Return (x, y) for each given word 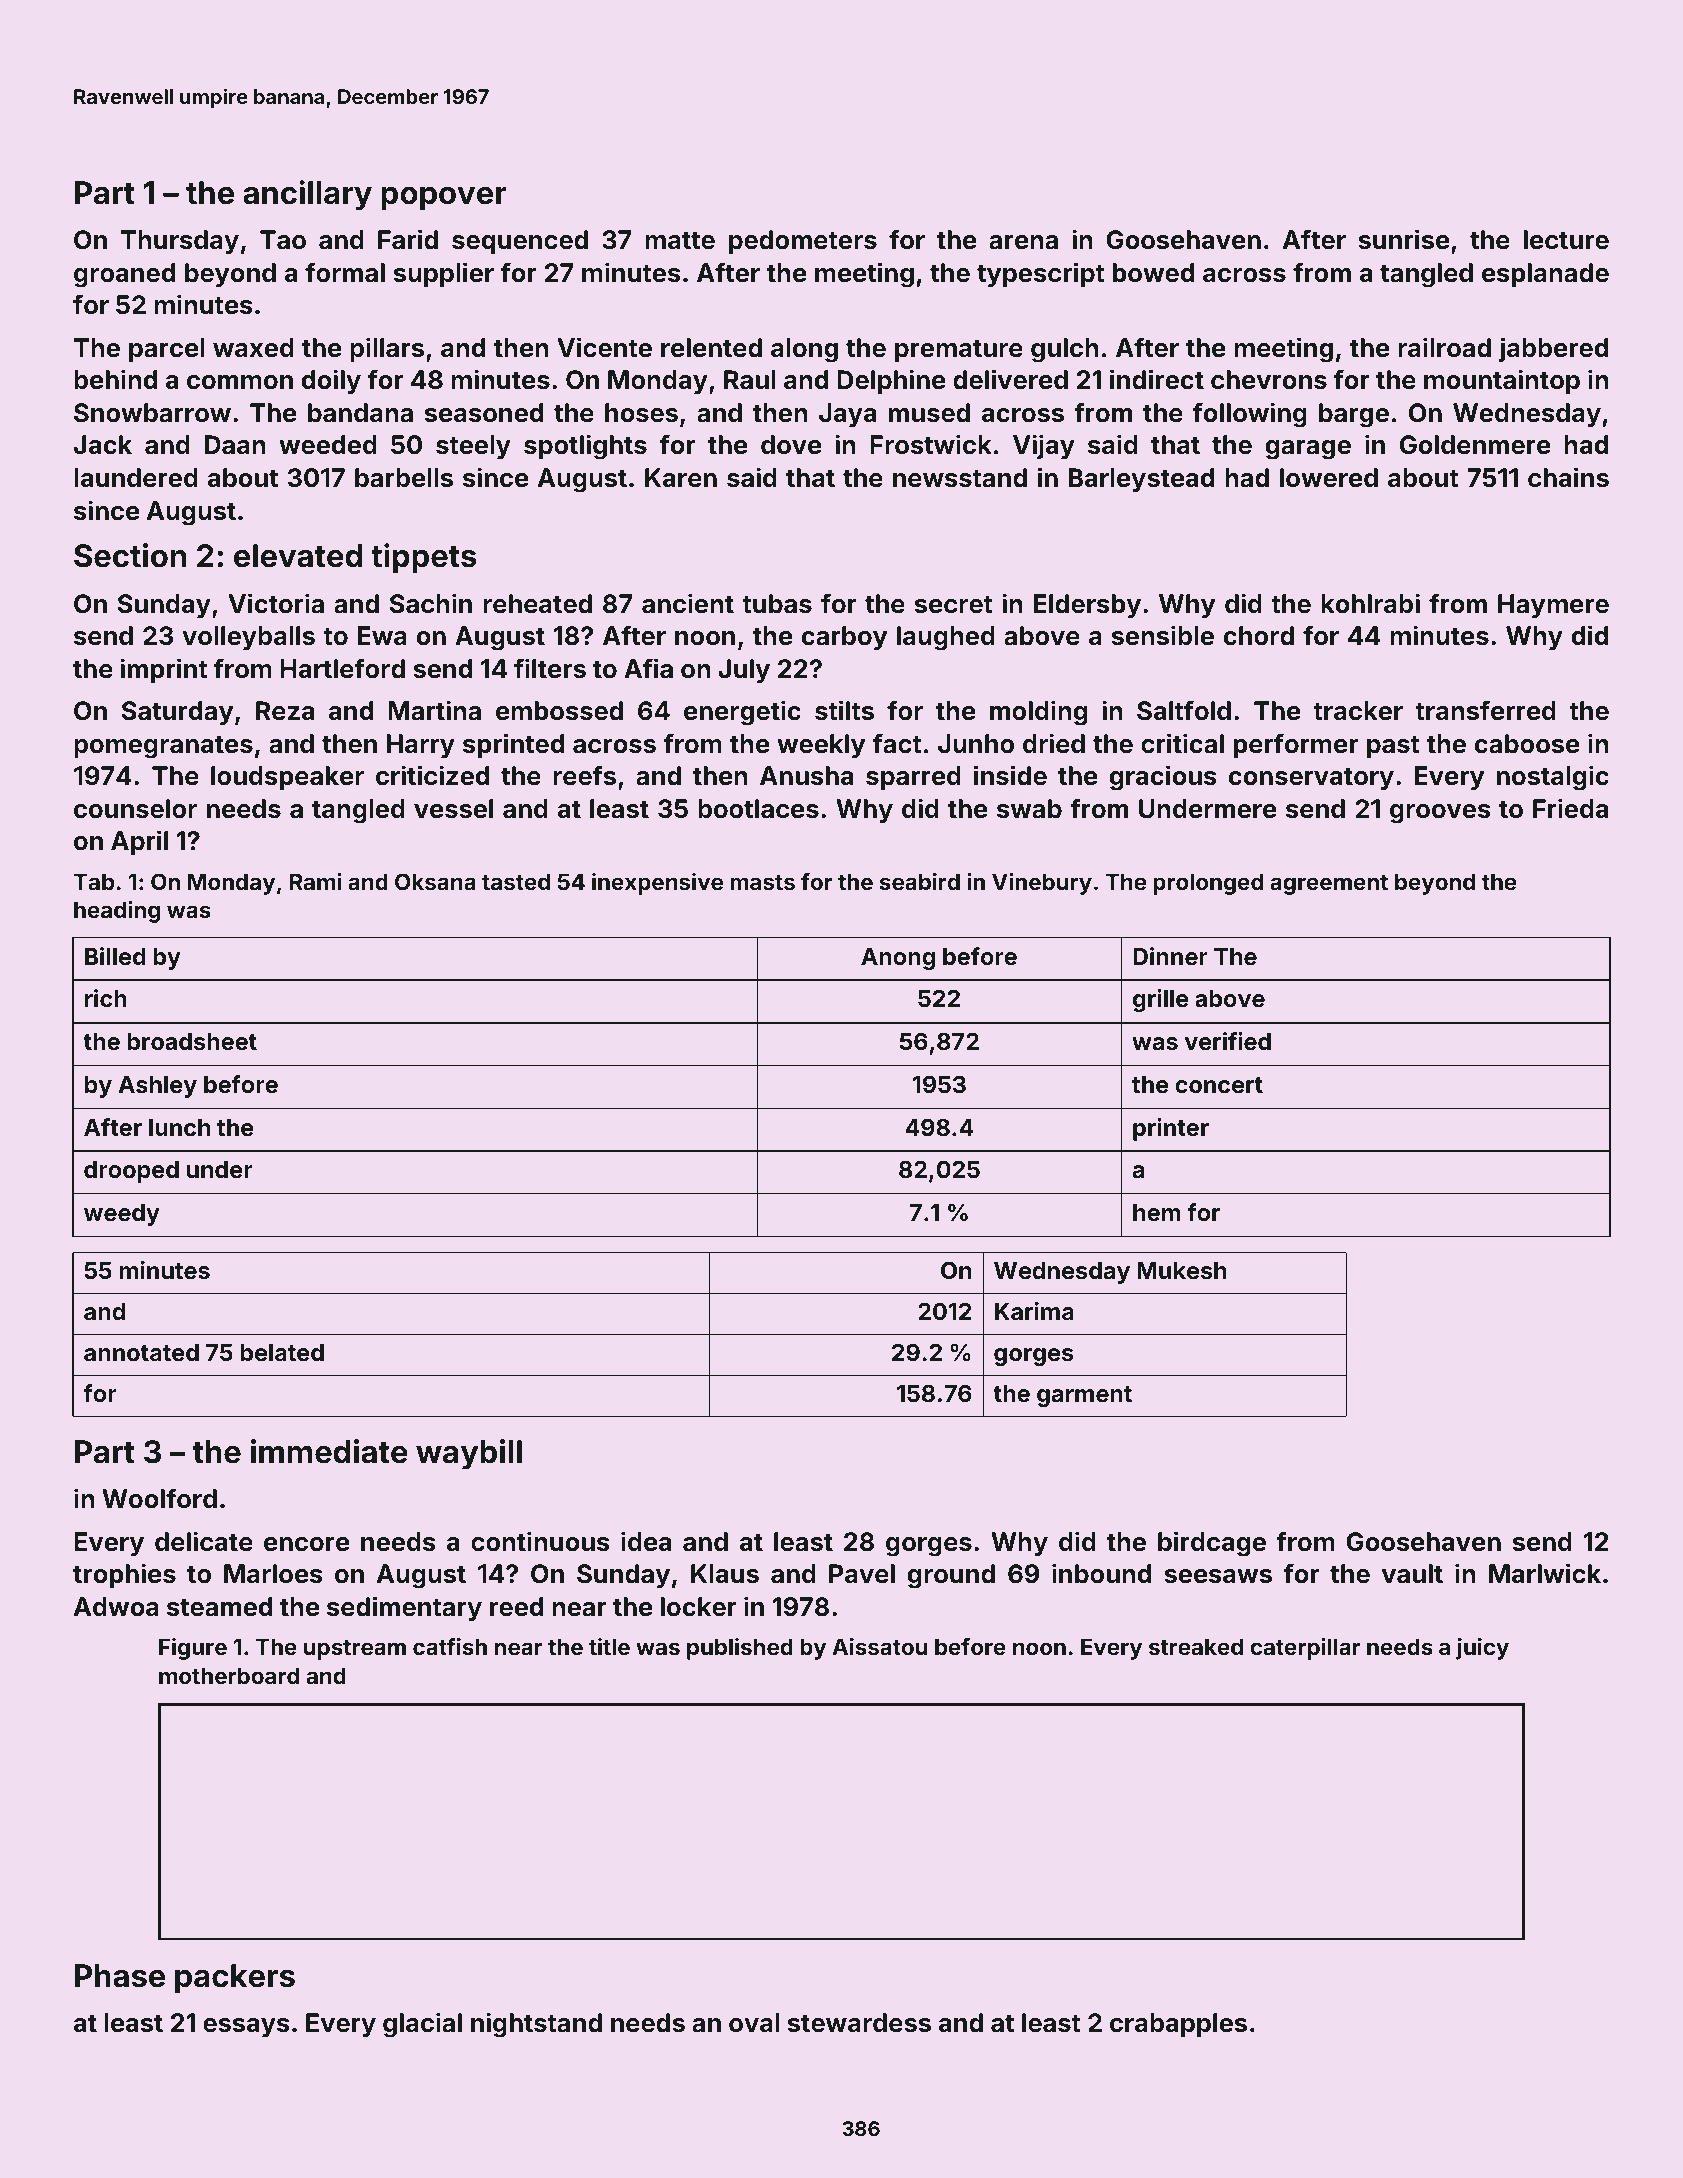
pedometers (803, 242)
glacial (422, 2025)
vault (1412, 1573)
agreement (1329, 885)
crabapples (1178, 2025)
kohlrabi (1370, 603)
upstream (355, 1650)
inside (1010, 775)
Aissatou (880, 1646)
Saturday (177, 713)
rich (106, 998)
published (740, 1649)
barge (1354, 415)
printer (1171, 1129)
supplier (444, 274)
